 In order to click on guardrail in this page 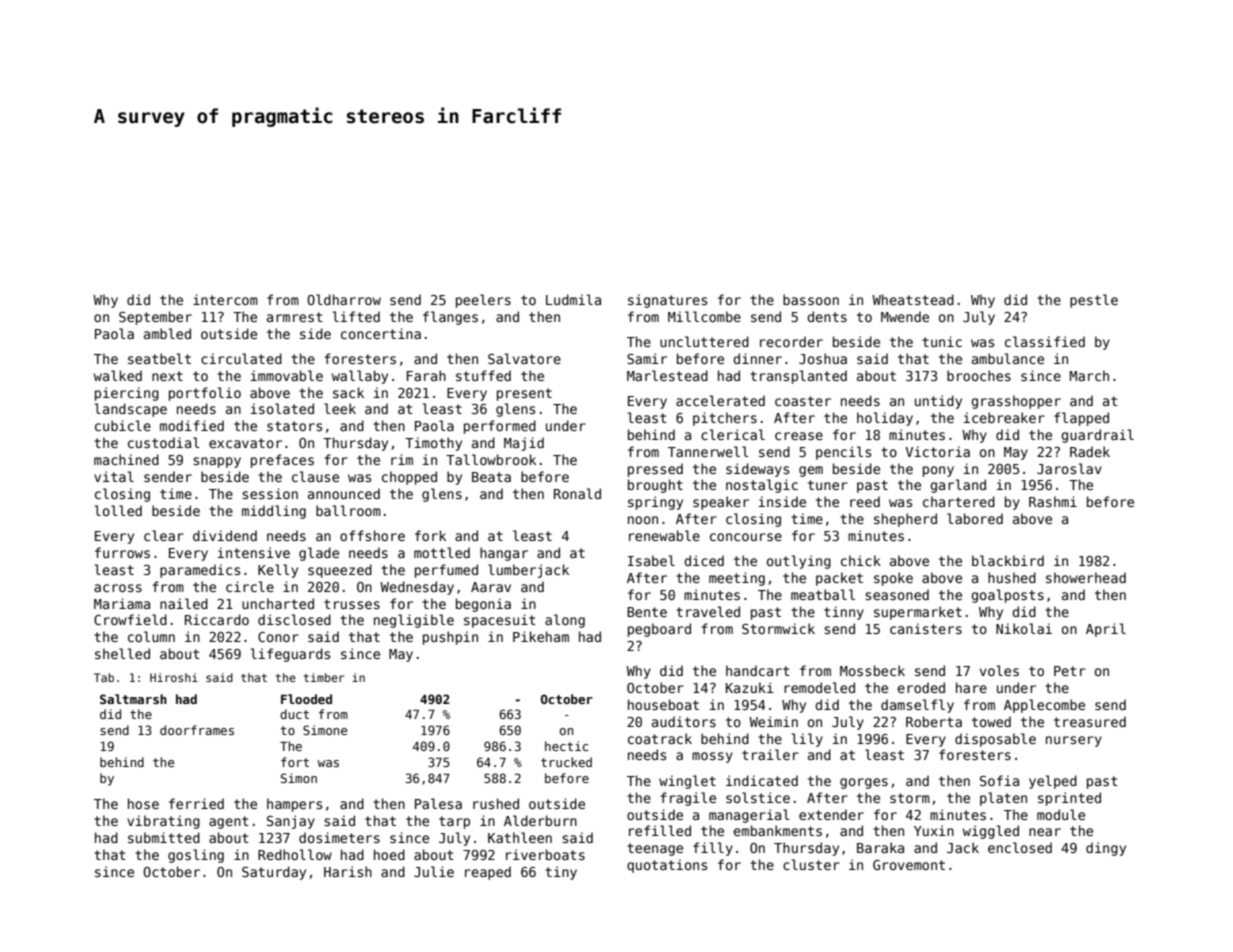, I will do `click(1097, 436)`.
